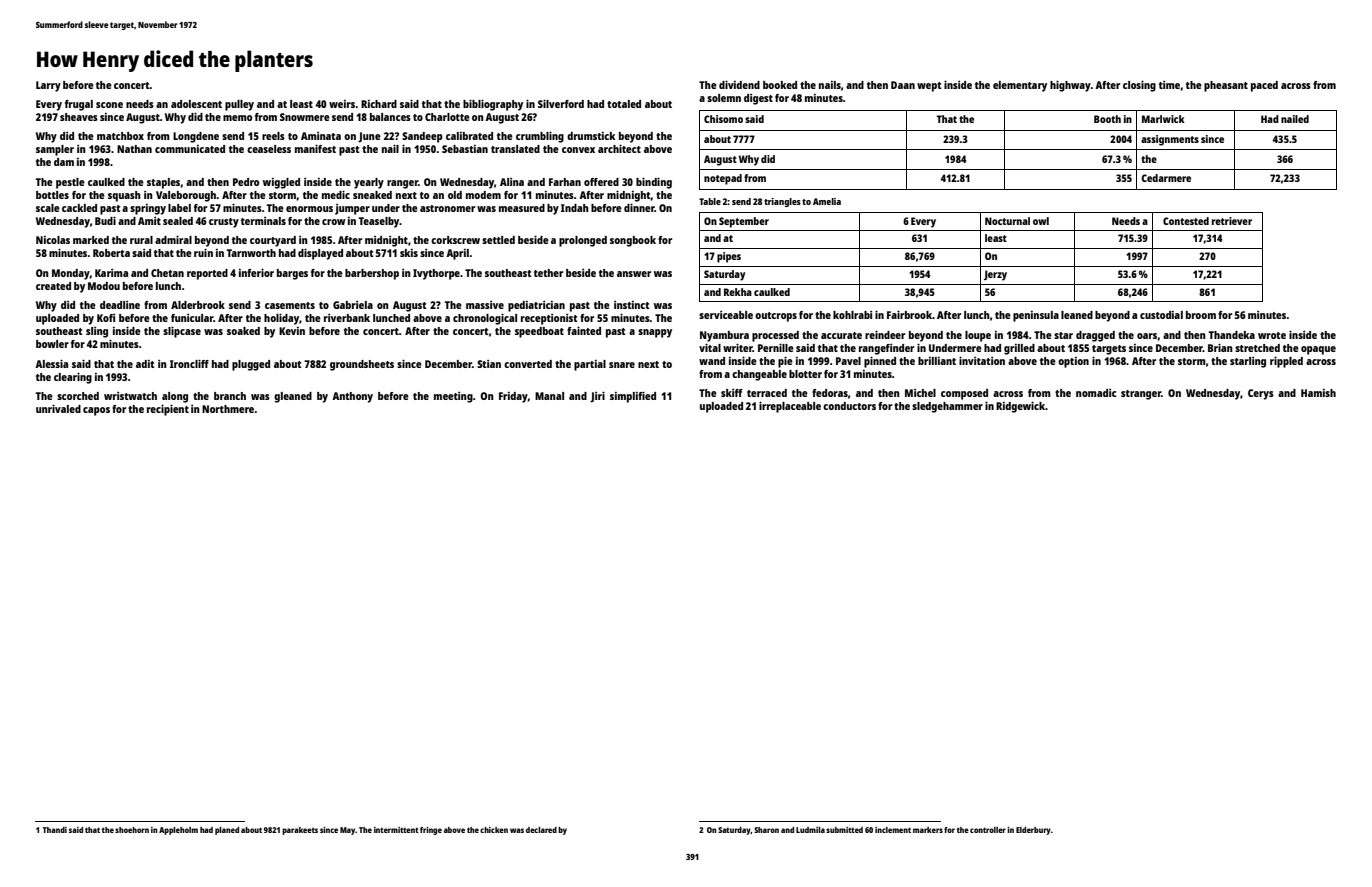 The height and width of the screenshot is (887, 1372). What do you see at coordinates (541, 830) in the screenshot?
I see `declared` at bounding box center [541, 830].
